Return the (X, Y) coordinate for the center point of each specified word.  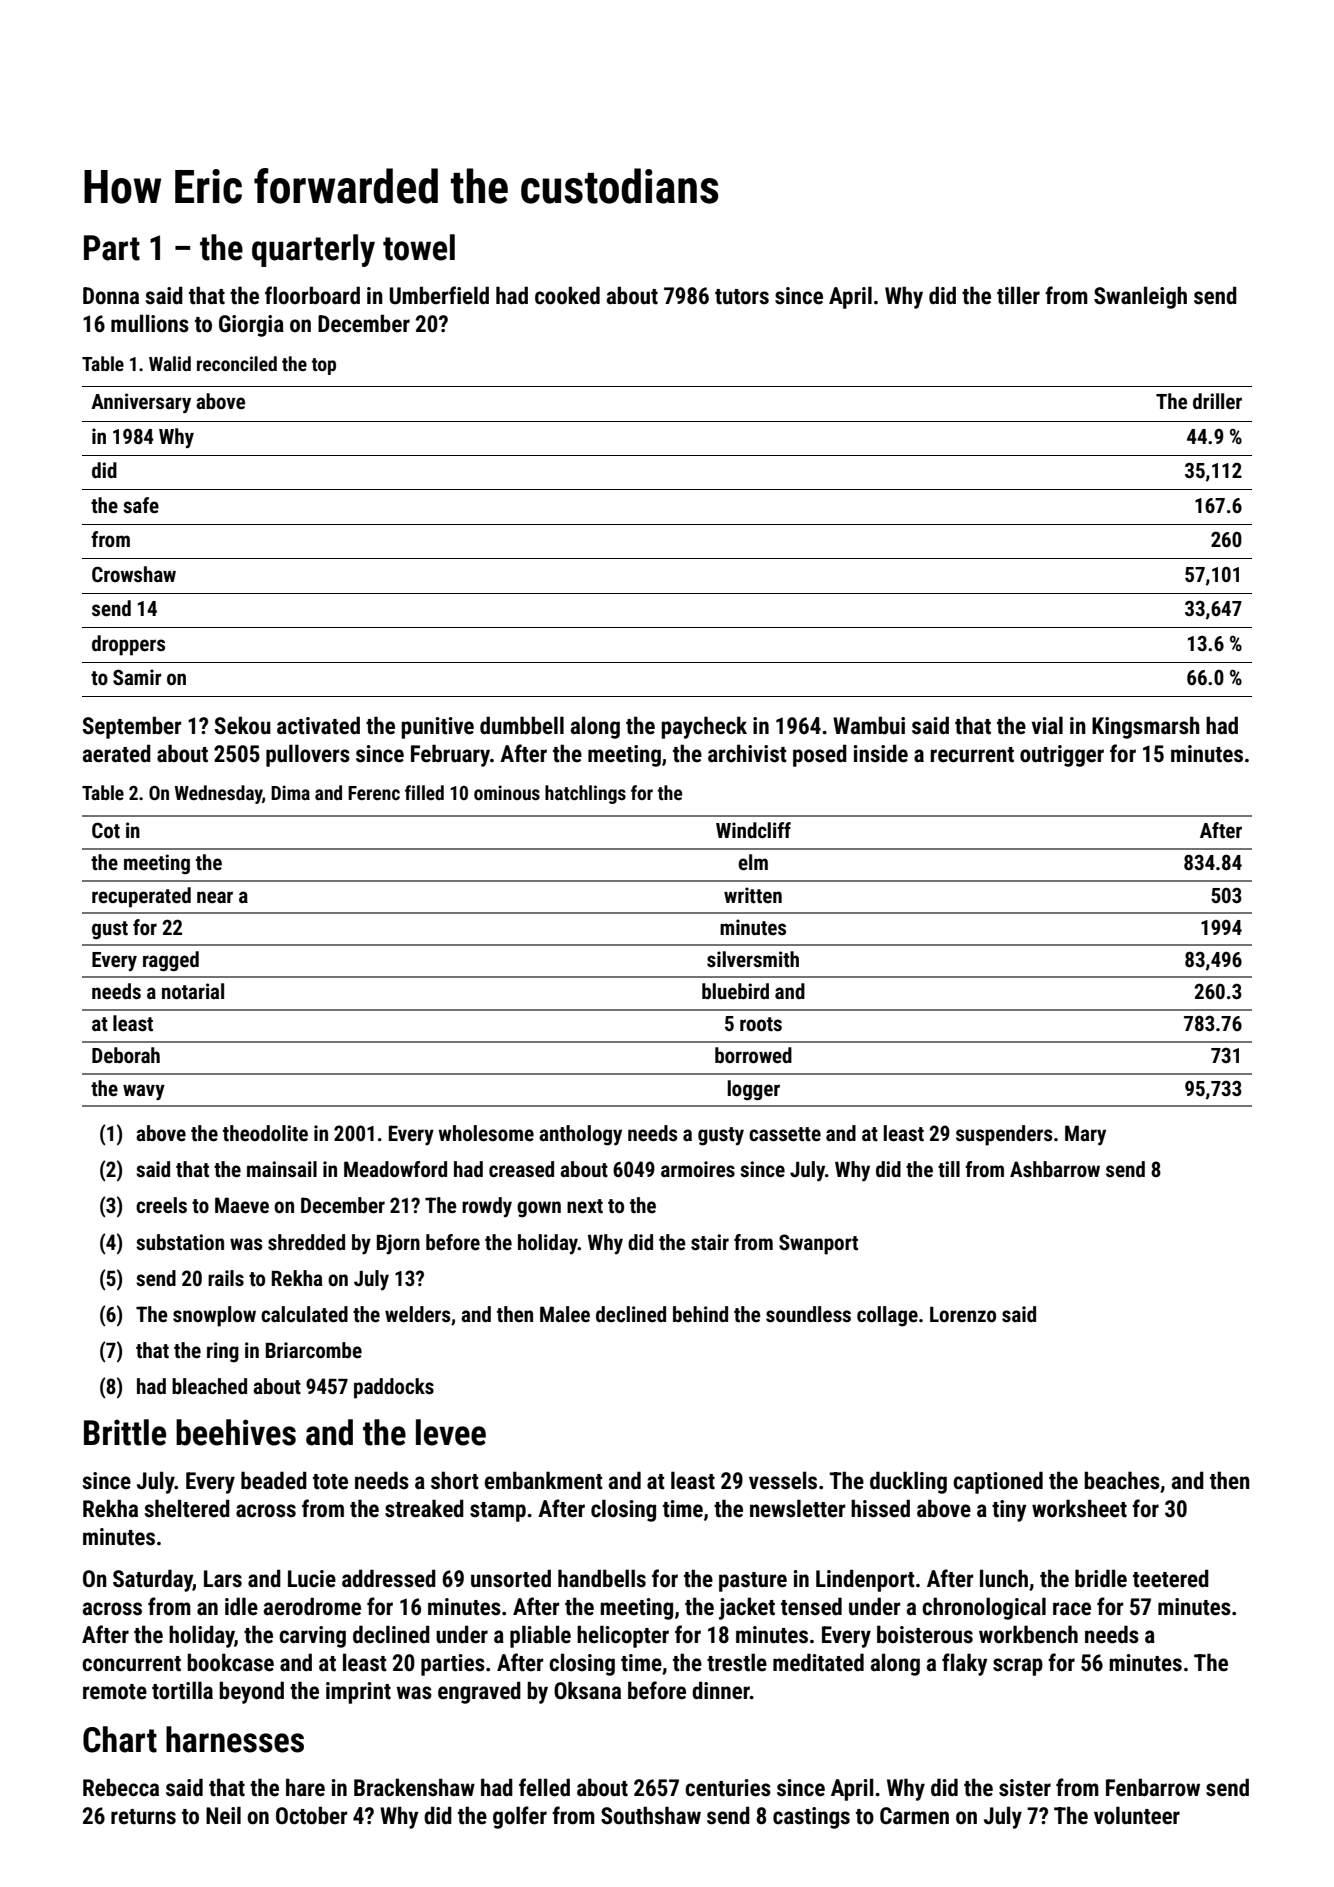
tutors (742, 297)
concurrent (131, 1664)
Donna (111, 296)
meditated (818, 1662)
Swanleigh (1140, 297)
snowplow (214, 1316)
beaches (1122, 1480)
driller (1217, 401)
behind (700, 1314)
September (132, 727)
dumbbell (522, 725)
